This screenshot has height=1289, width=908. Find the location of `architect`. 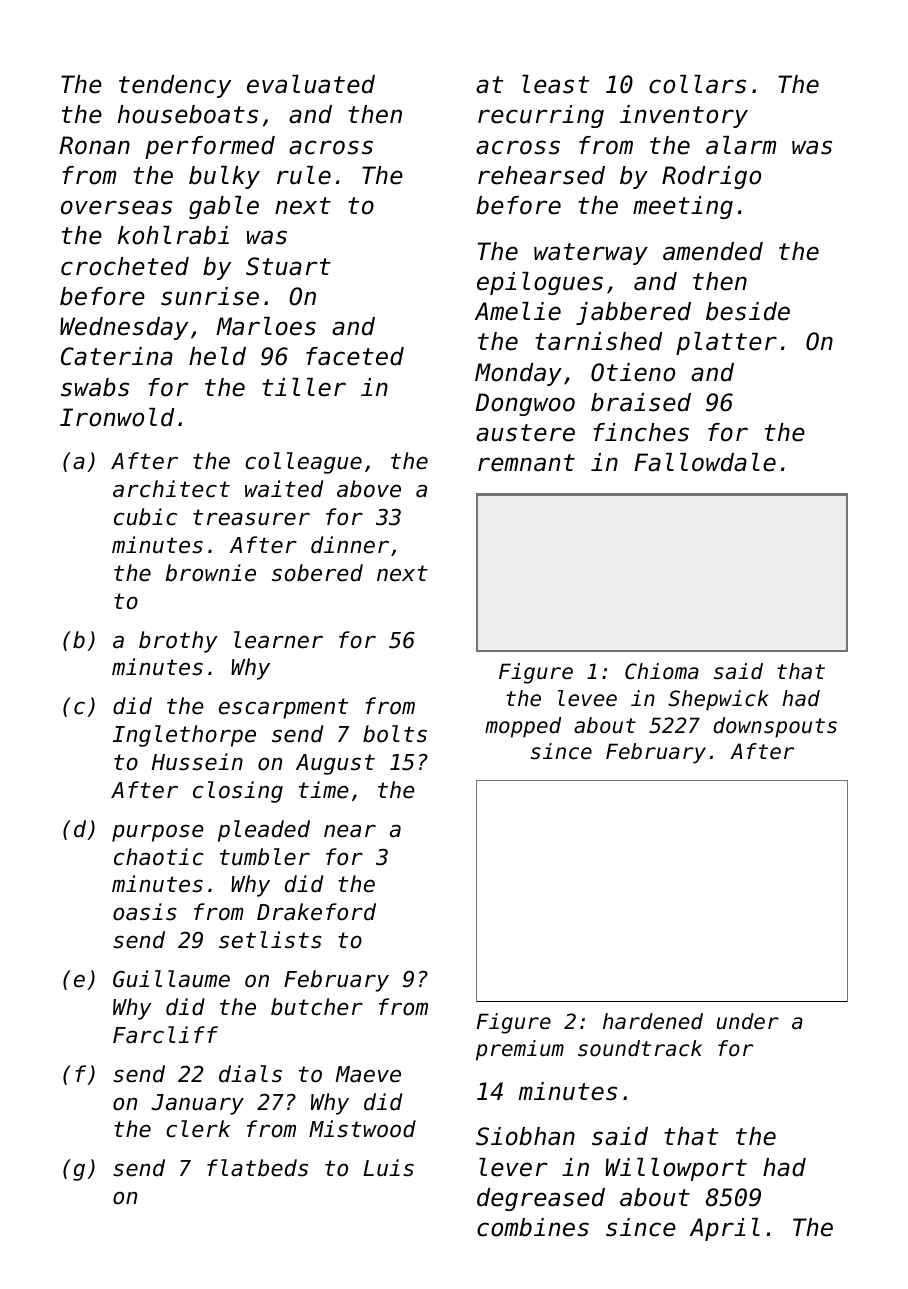

architect is located at coordinates (171, 489).
